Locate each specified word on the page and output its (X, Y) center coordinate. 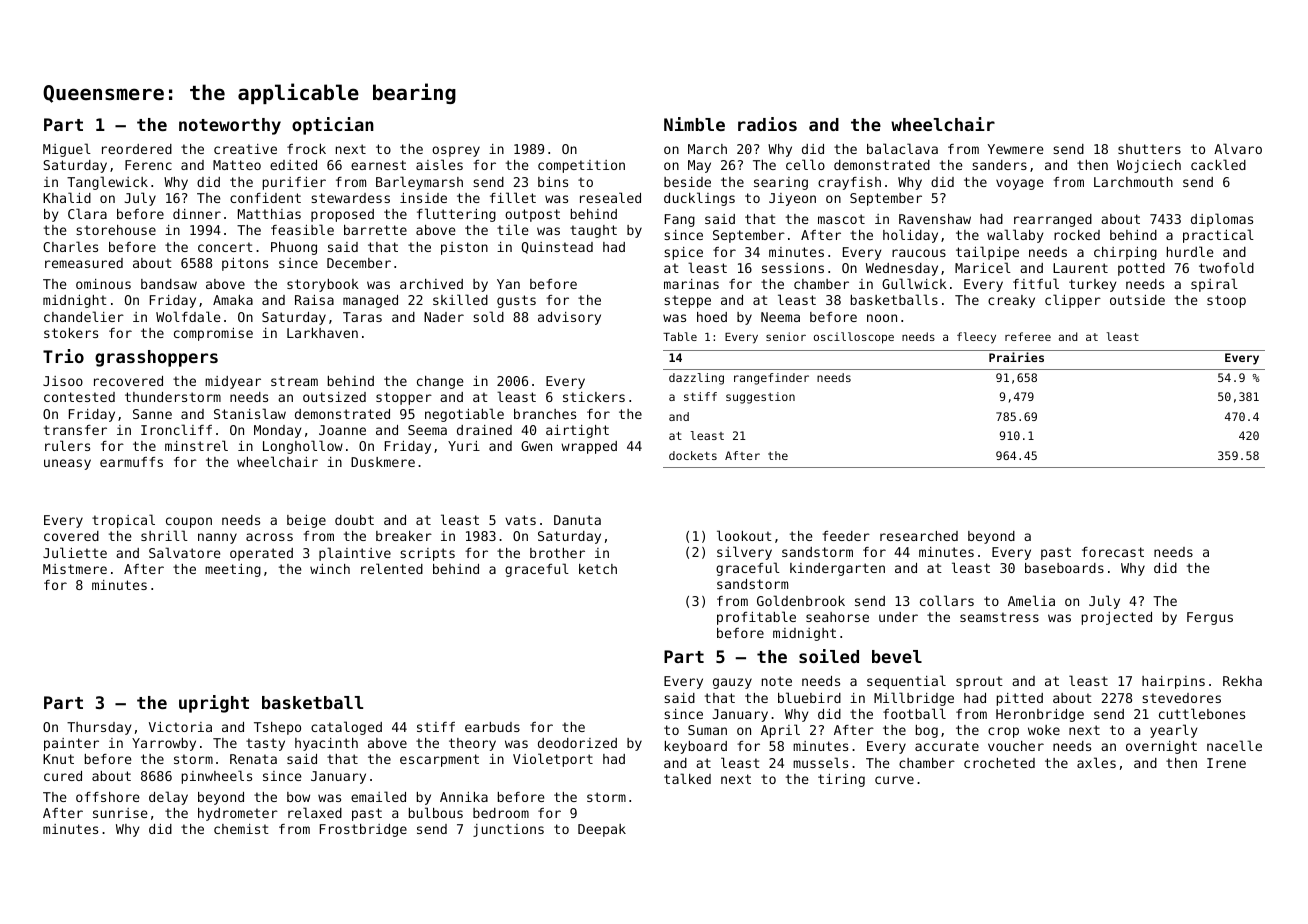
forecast (1113, 552)
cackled (1218, 164)
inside (423, 198)
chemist (241, 829)
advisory (569, 318)
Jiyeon (792, 199)
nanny (217, 538)
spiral (1214, 285)
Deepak (602, 830)
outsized (334, 397)
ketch (598, 569)
